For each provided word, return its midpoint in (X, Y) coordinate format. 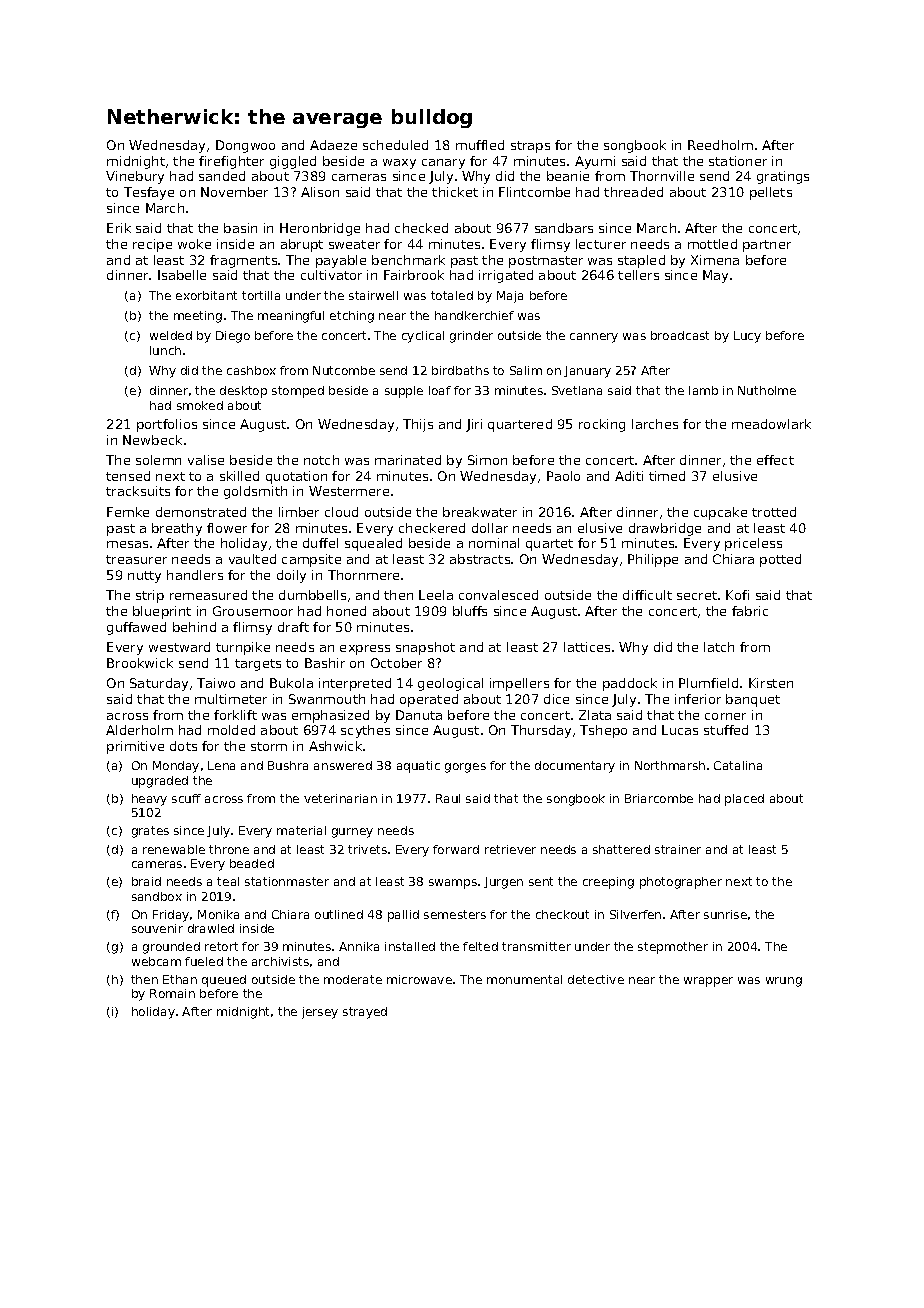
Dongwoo (245, 146)
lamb (703, 390)
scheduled (395, 145)
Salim (526, 370)
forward (456, 849)
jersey (320, 1013)
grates (150, 832)
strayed (365, 1013)
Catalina (738, 765)
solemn (158, 460)
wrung (784, 982)
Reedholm (720, 145)
